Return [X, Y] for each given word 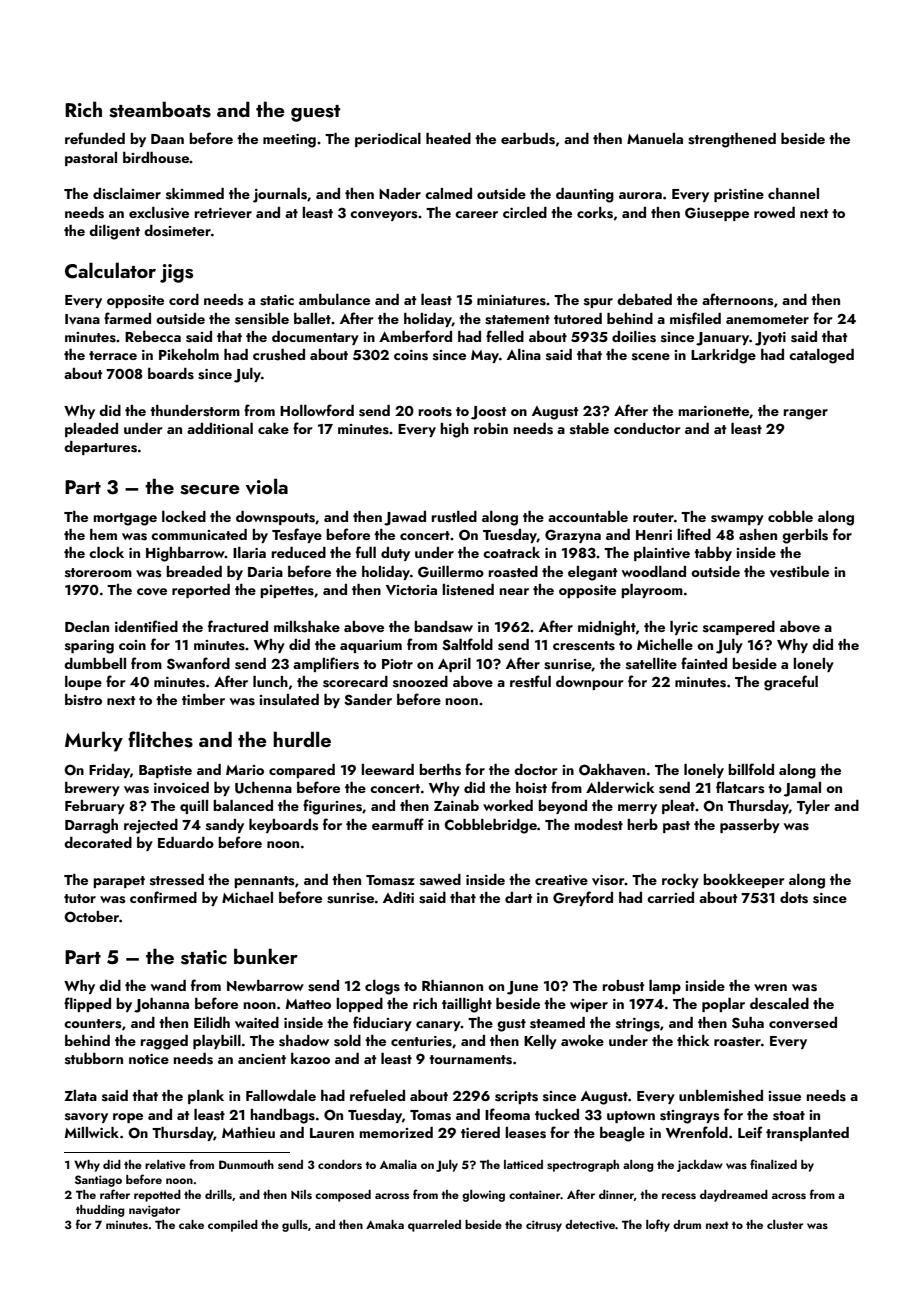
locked [184, 516]
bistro [83, 700]
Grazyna [573, 536]
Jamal [802, 789]
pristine [739, 195]
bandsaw [443, 627]
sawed [440, 880]
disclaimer [127, 194]
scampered [739, 628]
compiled [233, 1226]
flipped [87, 1004]
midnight [607, 628]
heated [448, 138]
